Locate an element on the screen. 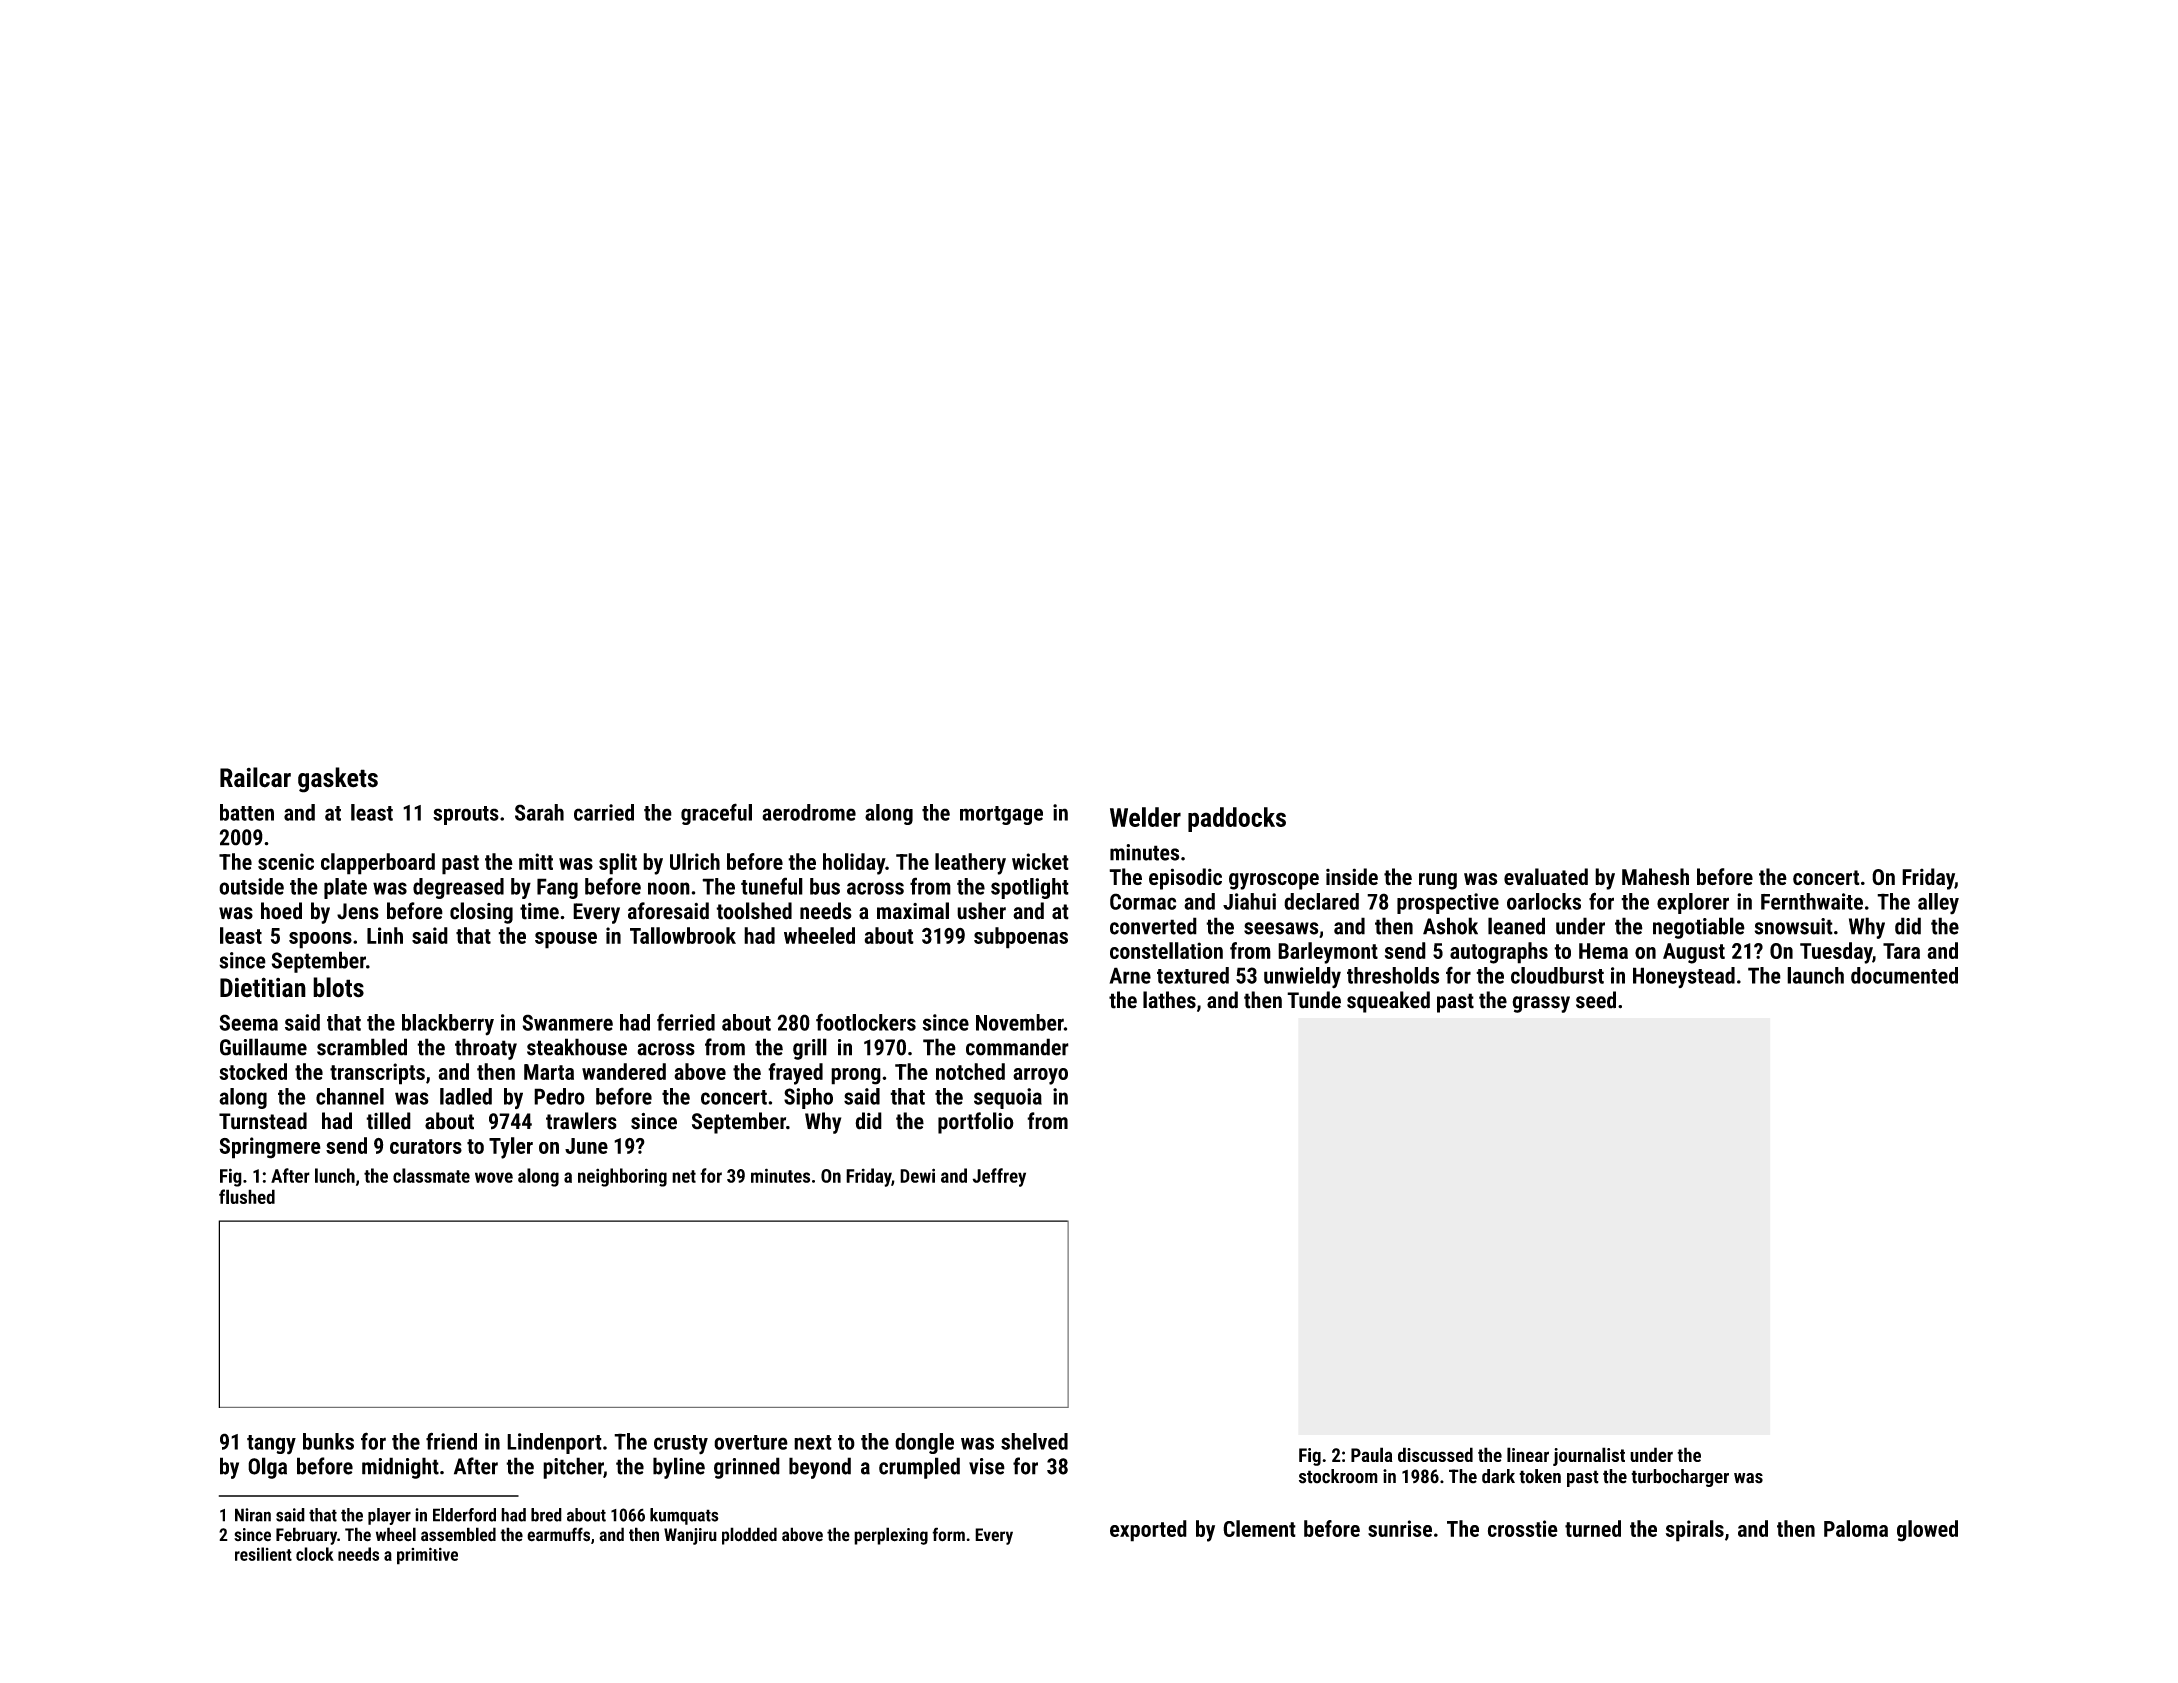 The height and width of the screenshot is (1683, 2178). bunks is located at coordinates (328, 1441).
